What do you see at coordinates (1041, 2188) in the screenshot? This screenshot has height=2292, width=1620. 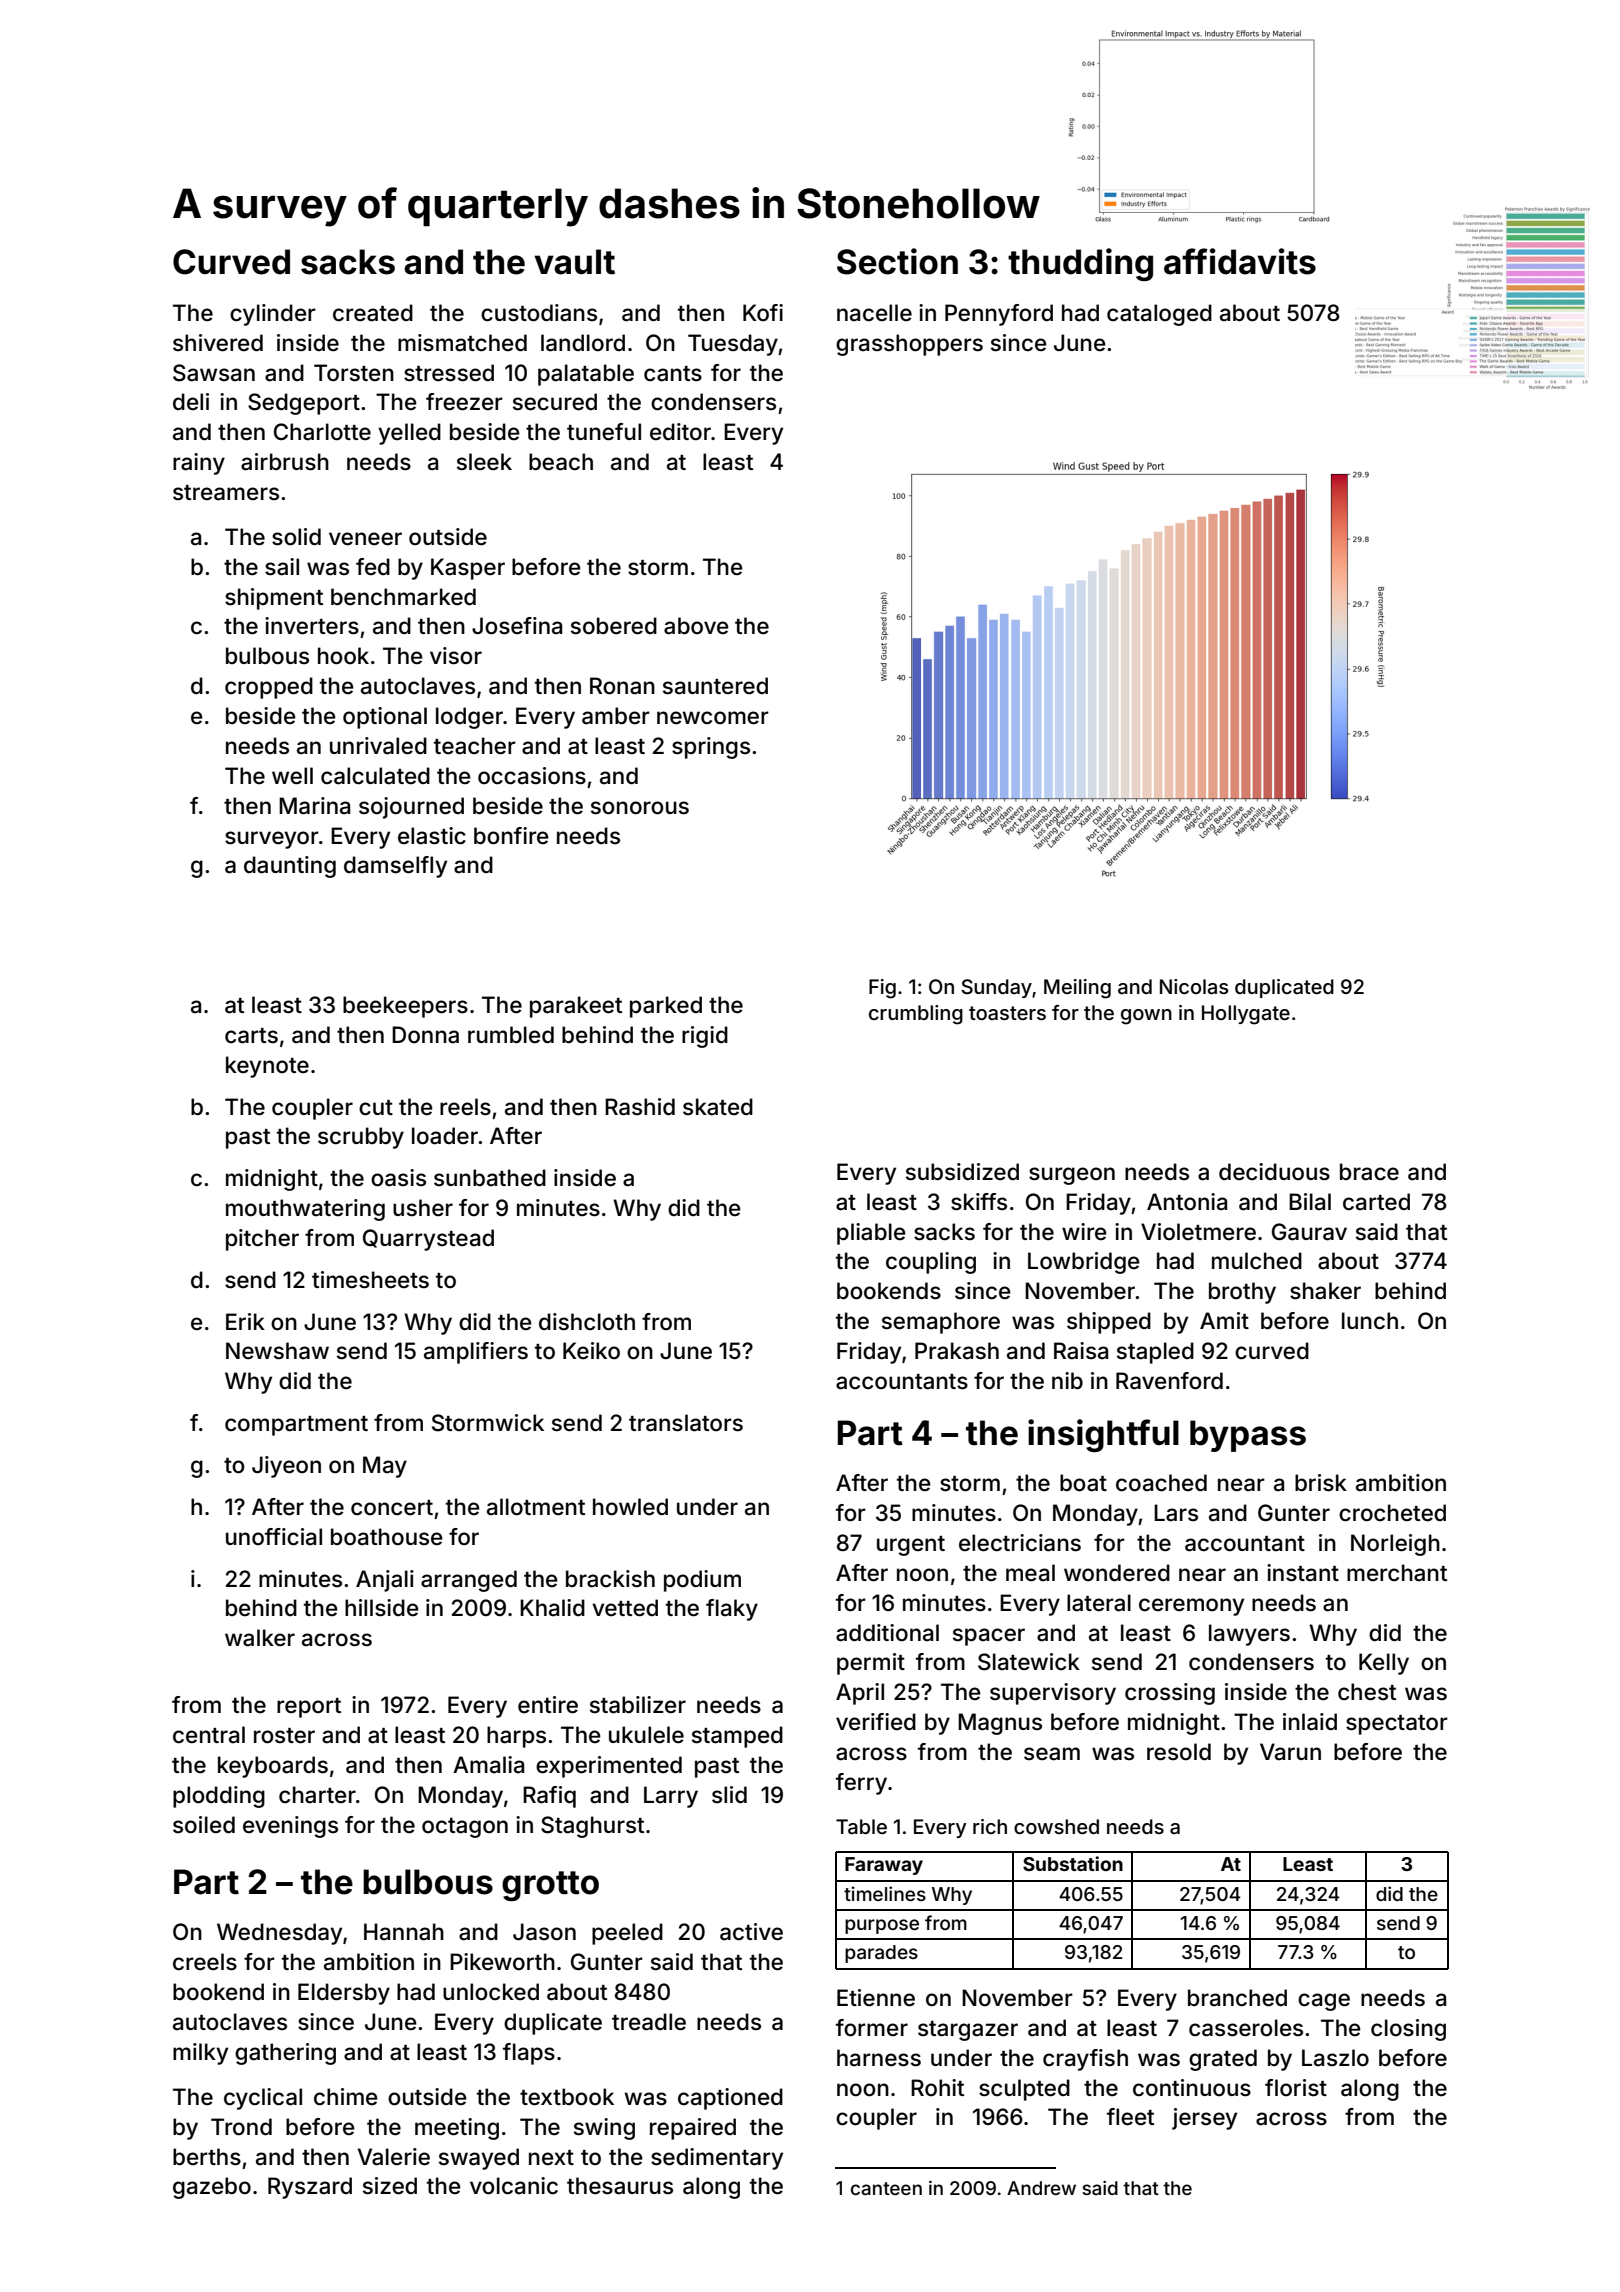 I see `Andrew` at bounding box center [1041, 2188].
